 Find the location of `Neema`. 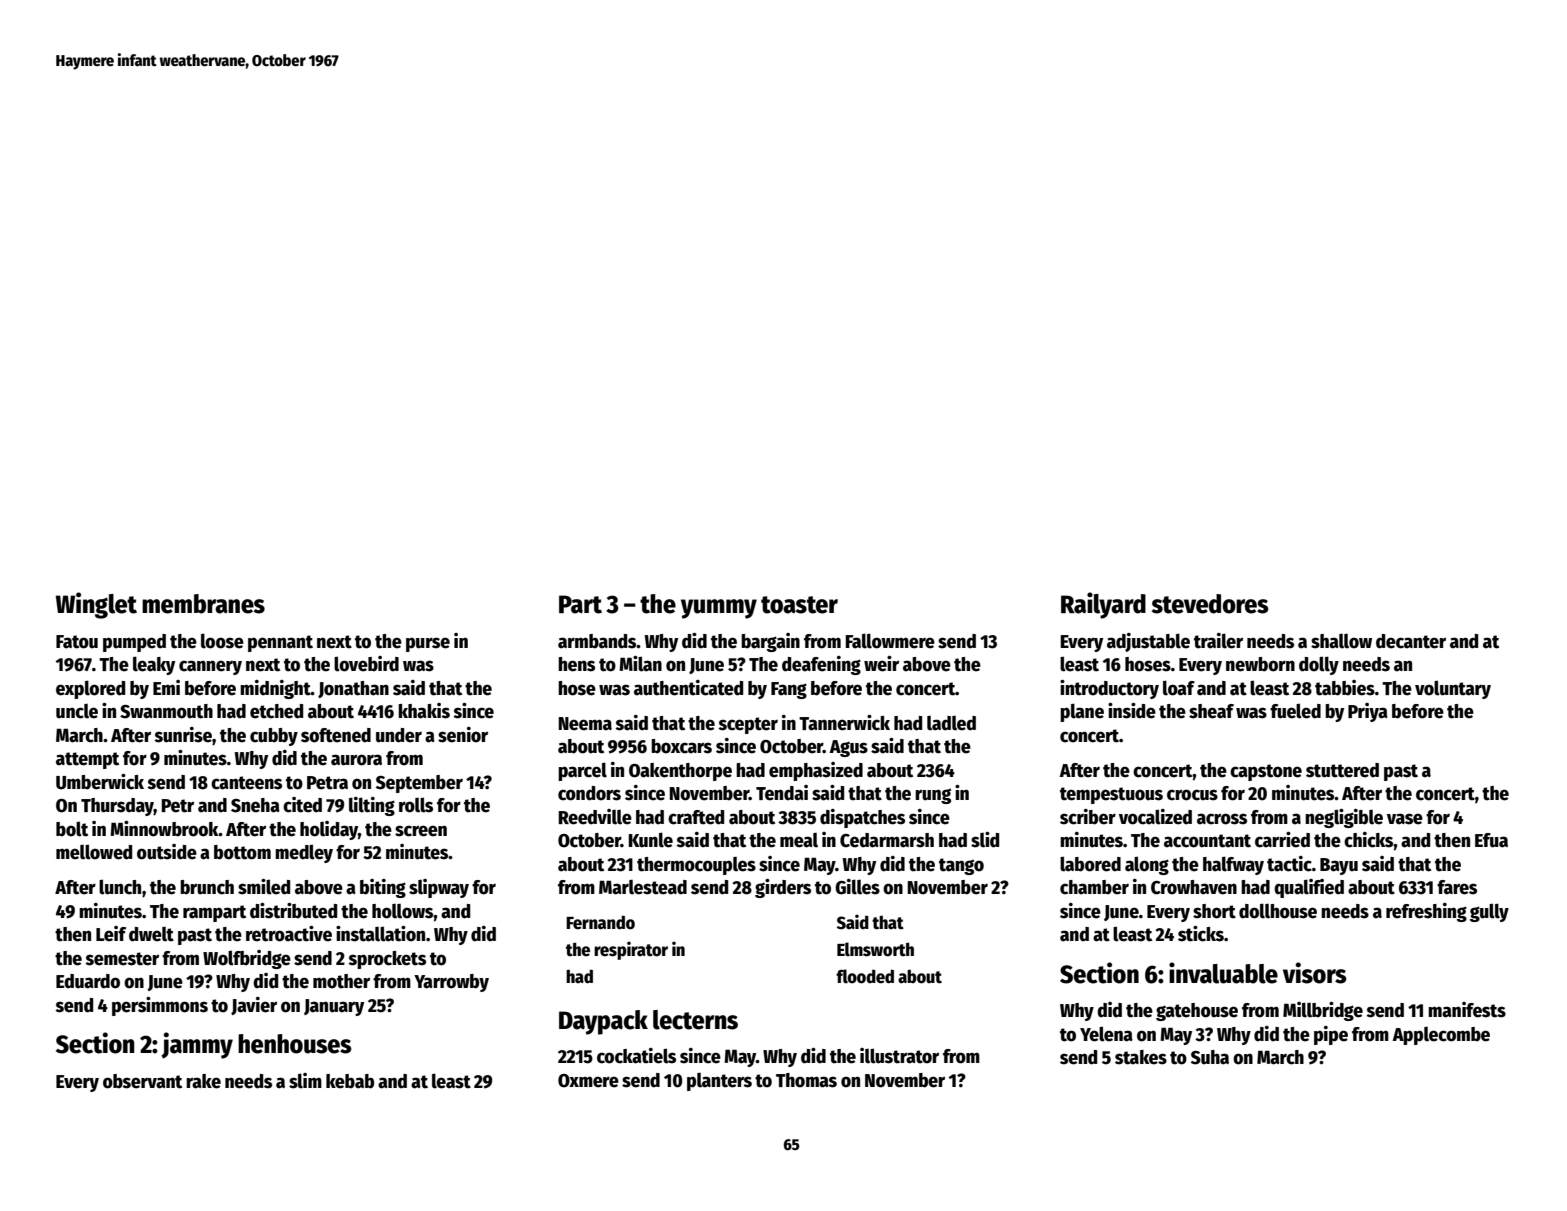

Neema is located at coordinates (585, 724).
